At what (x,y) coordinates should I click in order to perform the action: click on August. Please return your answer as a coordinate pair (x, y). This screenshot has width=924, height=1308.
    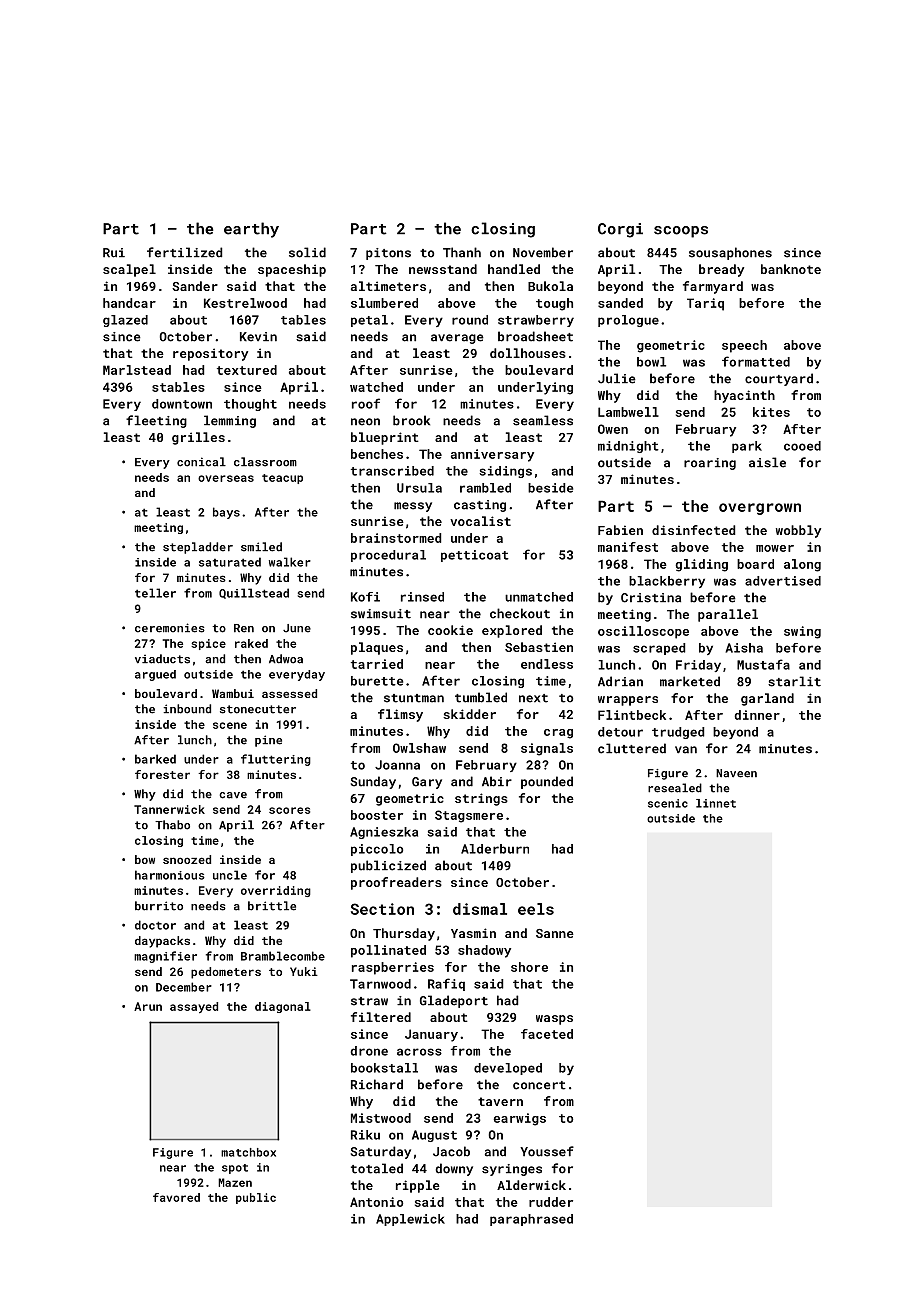
    Looking at the image, I should click on (434, 1136).
